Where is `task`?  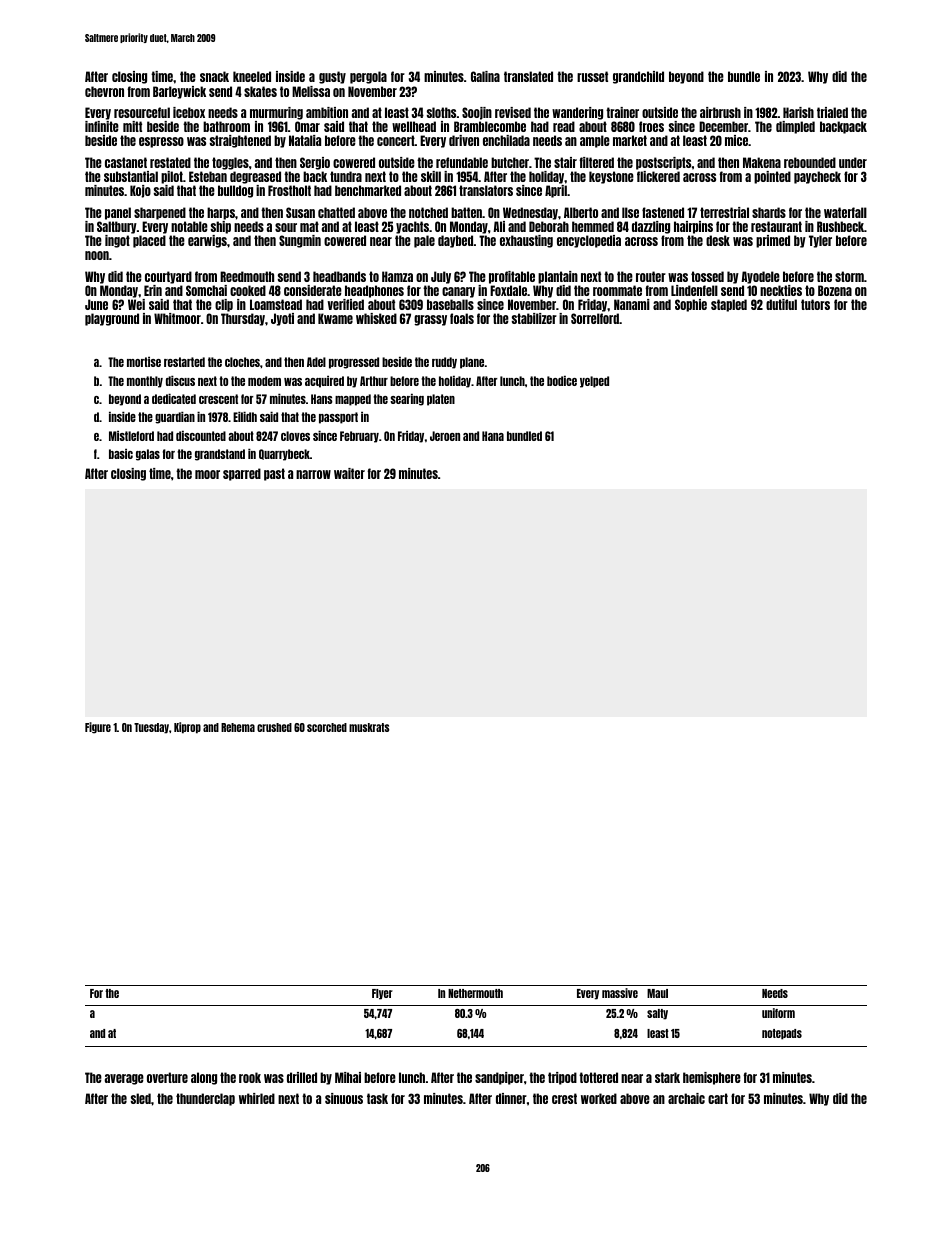
task is located at coordinates (377, 1098).
